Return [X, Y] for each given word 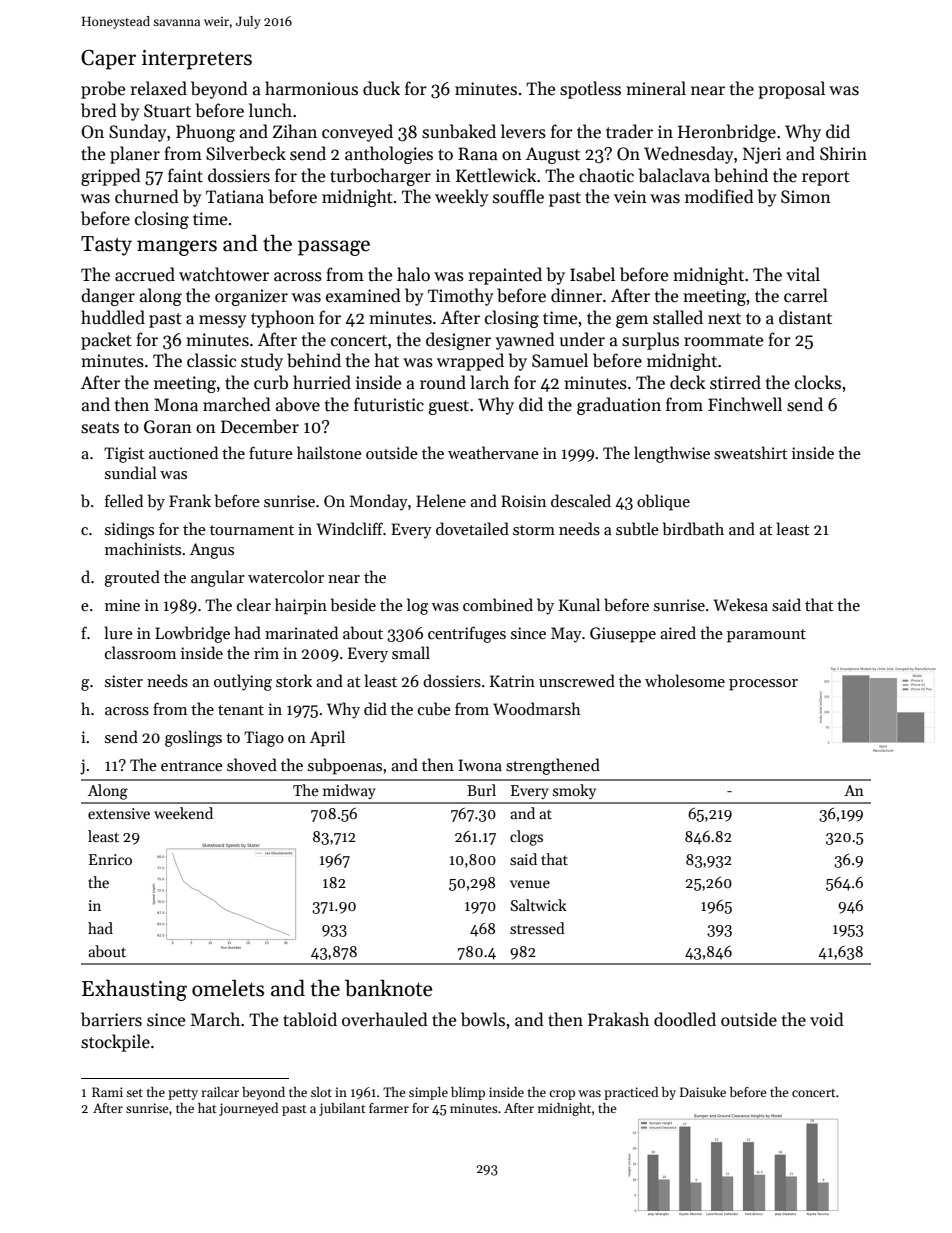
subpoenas [345, 766]
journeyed [248, 1109]
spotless [590, 90]
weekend [183, 813]
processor [763, 685]
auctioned [183, 452]
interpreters [197, 60]
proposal [791, 90]
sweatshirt [751, 453]
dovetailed [472, 528]
